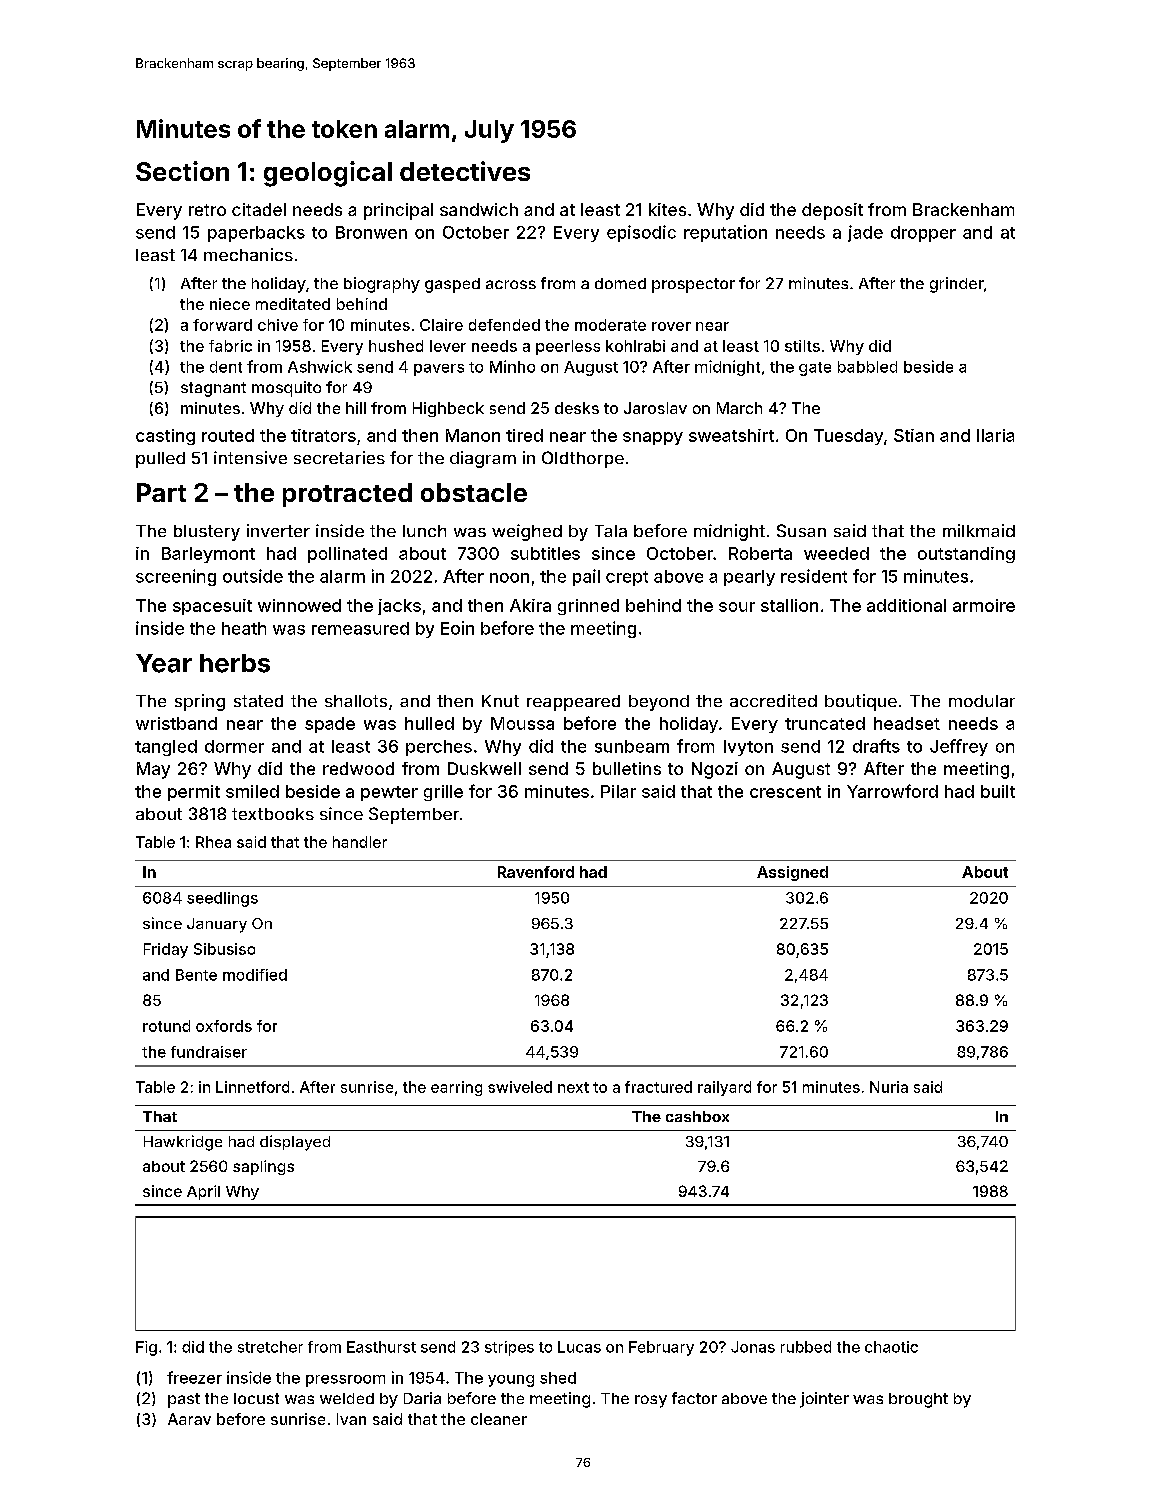  Describe the element at coordinates (328, 174) in the screenshot. I see `geological` at that location.
